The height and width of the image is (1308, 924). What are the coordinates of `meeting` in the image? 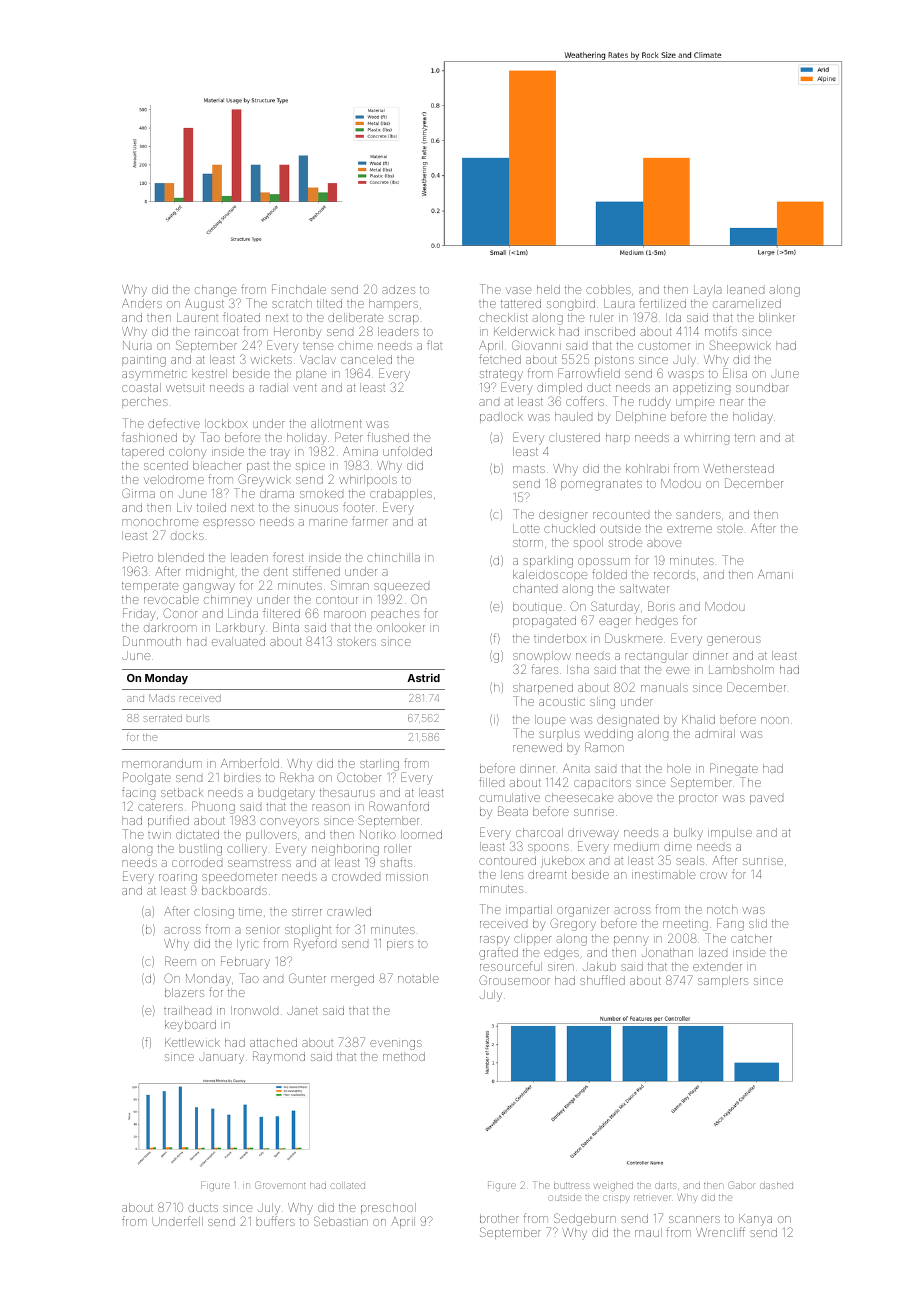 It's located at (685, 925).
